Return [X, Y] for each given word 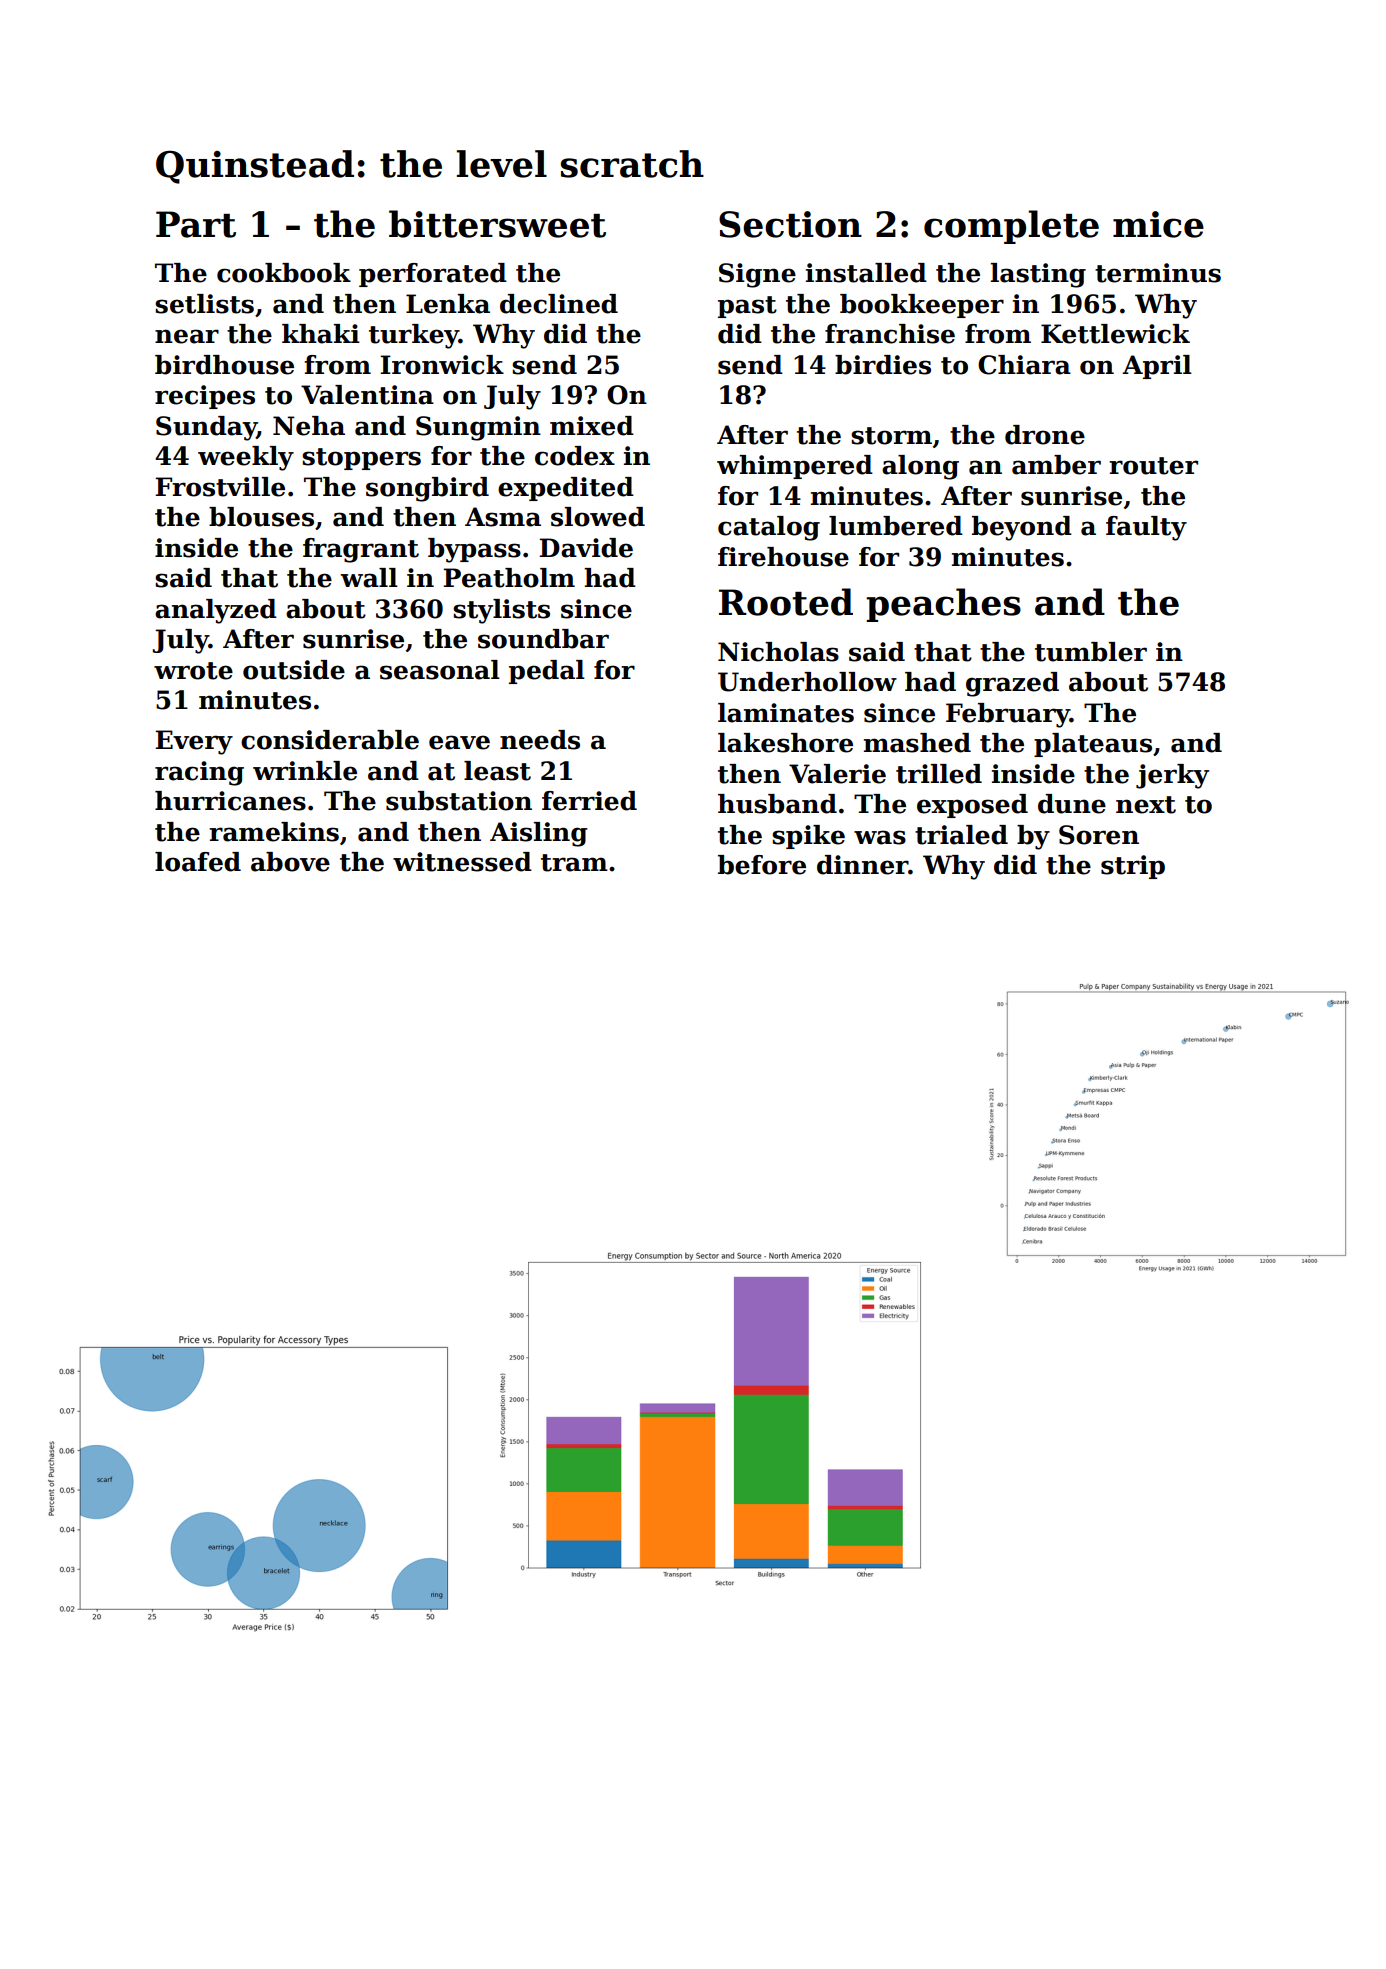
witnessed [462, 862]
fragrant [361, 550]
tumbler [1091, 652]
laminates [786, 713]
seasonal [440, 670]
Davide [586, 548]
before [762, 865]
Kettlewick [1115, 334]
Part [196, 224]
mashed [917, 743]
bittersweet [497, 224]
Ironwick [442, 365]
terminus [1158, 273]
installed [866, 273]
